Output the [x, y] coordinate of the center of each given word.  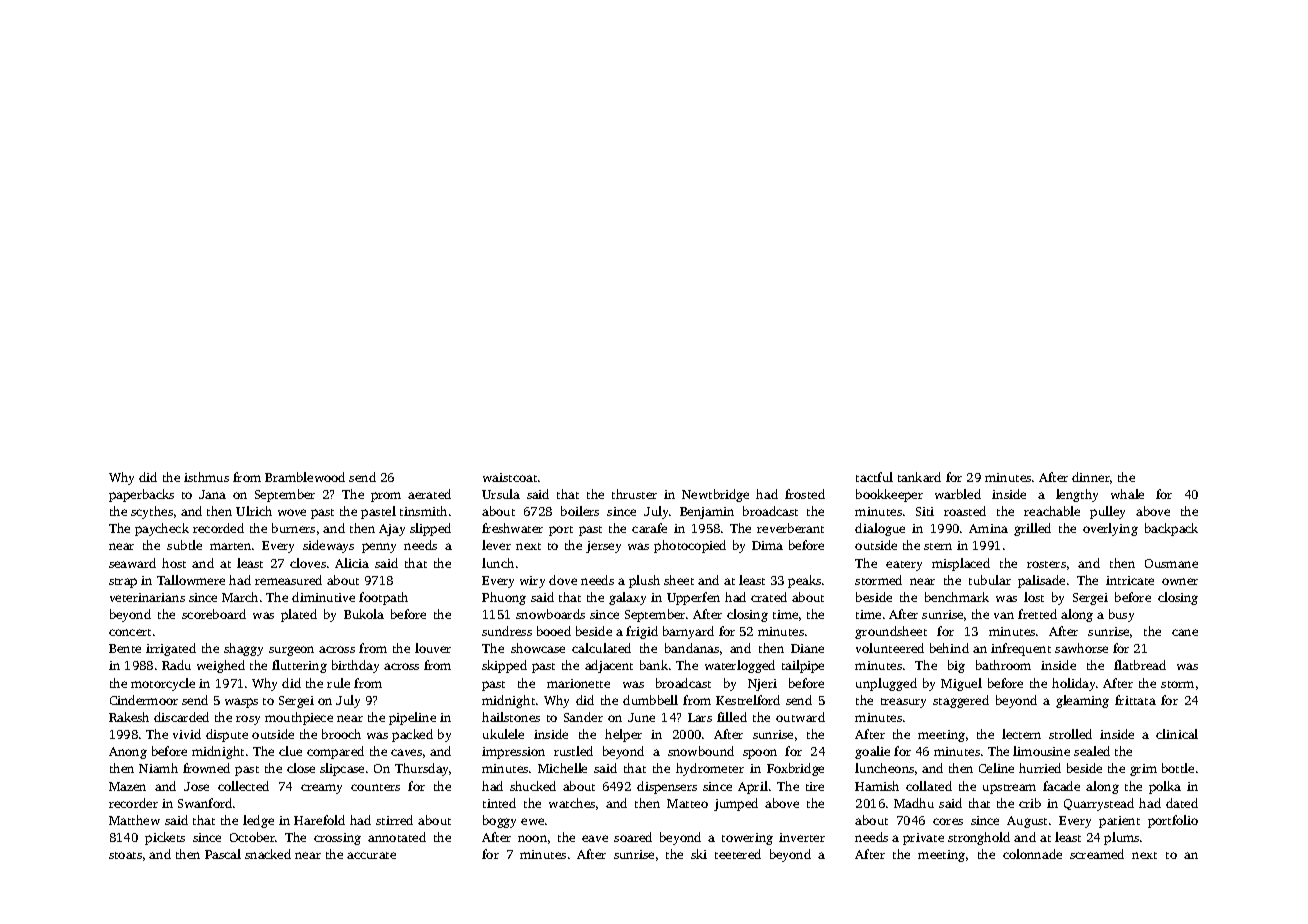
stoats [125, 855]
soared [633, 837]
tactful [874, 477]
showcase [538, 648]
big [956, 666]
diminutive [323, 597]
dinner [1091, 477]
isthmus [206, 477]
